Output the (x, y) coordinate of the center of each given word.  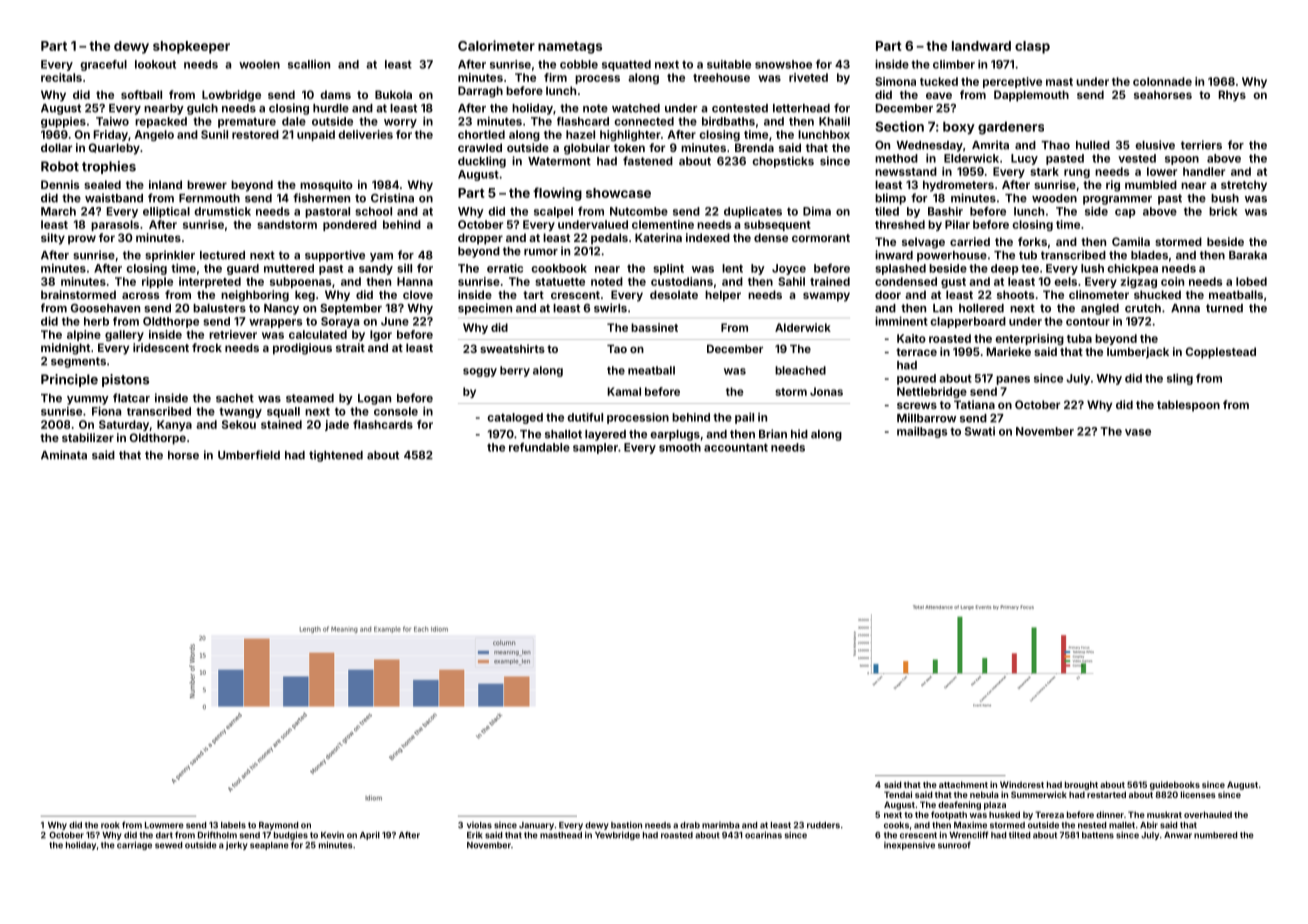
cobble (579, 64)
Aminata (64, 455)
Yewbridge (617, 835)
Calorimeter (496, 45)
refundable (539, 447)
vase (1138, 432)
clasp (1032, 47)
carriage (134, 845)
